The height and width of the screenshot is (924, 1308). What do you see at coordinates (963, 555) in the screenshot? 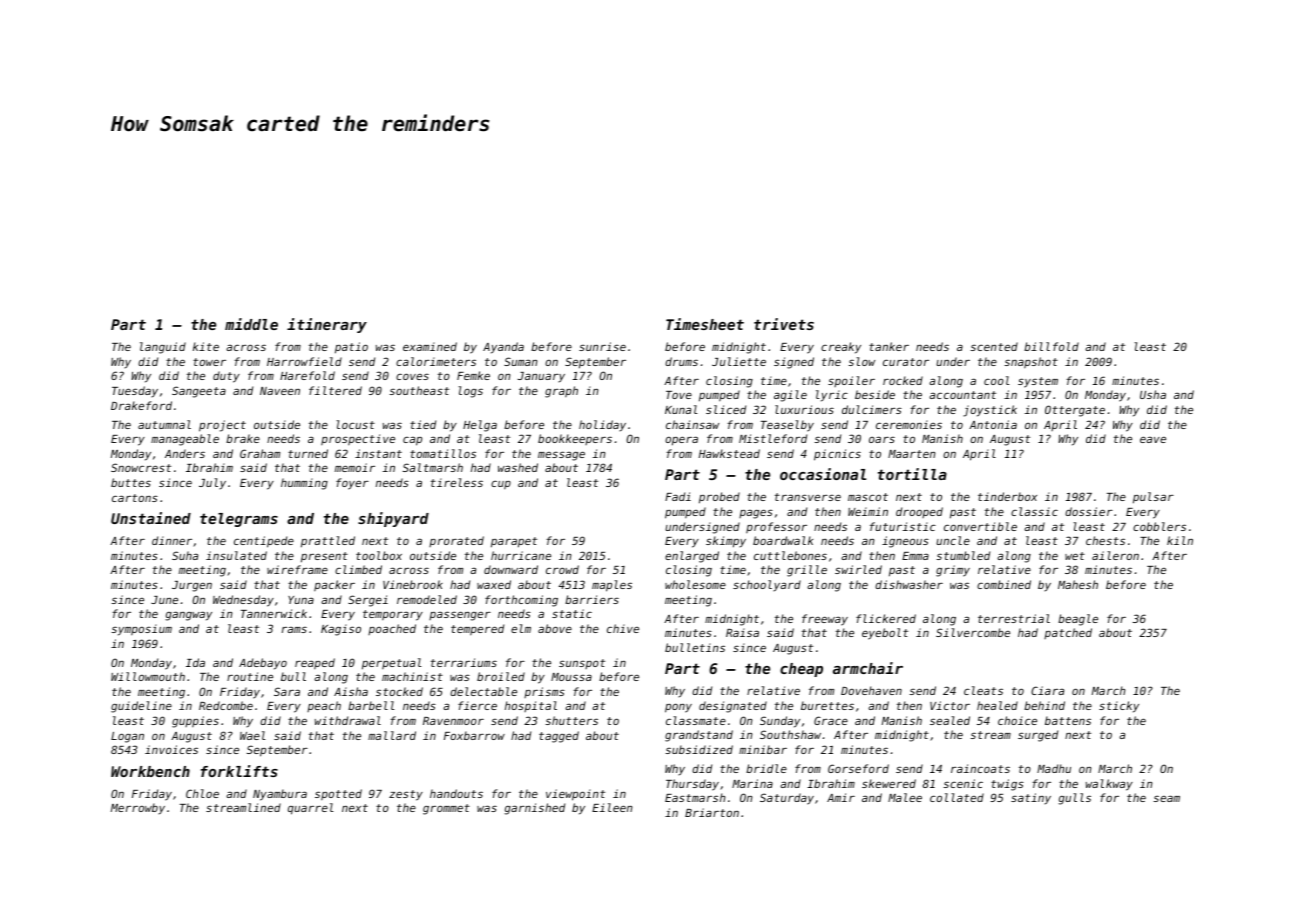
I see `stumbled` at bounding box center [963, 555].
